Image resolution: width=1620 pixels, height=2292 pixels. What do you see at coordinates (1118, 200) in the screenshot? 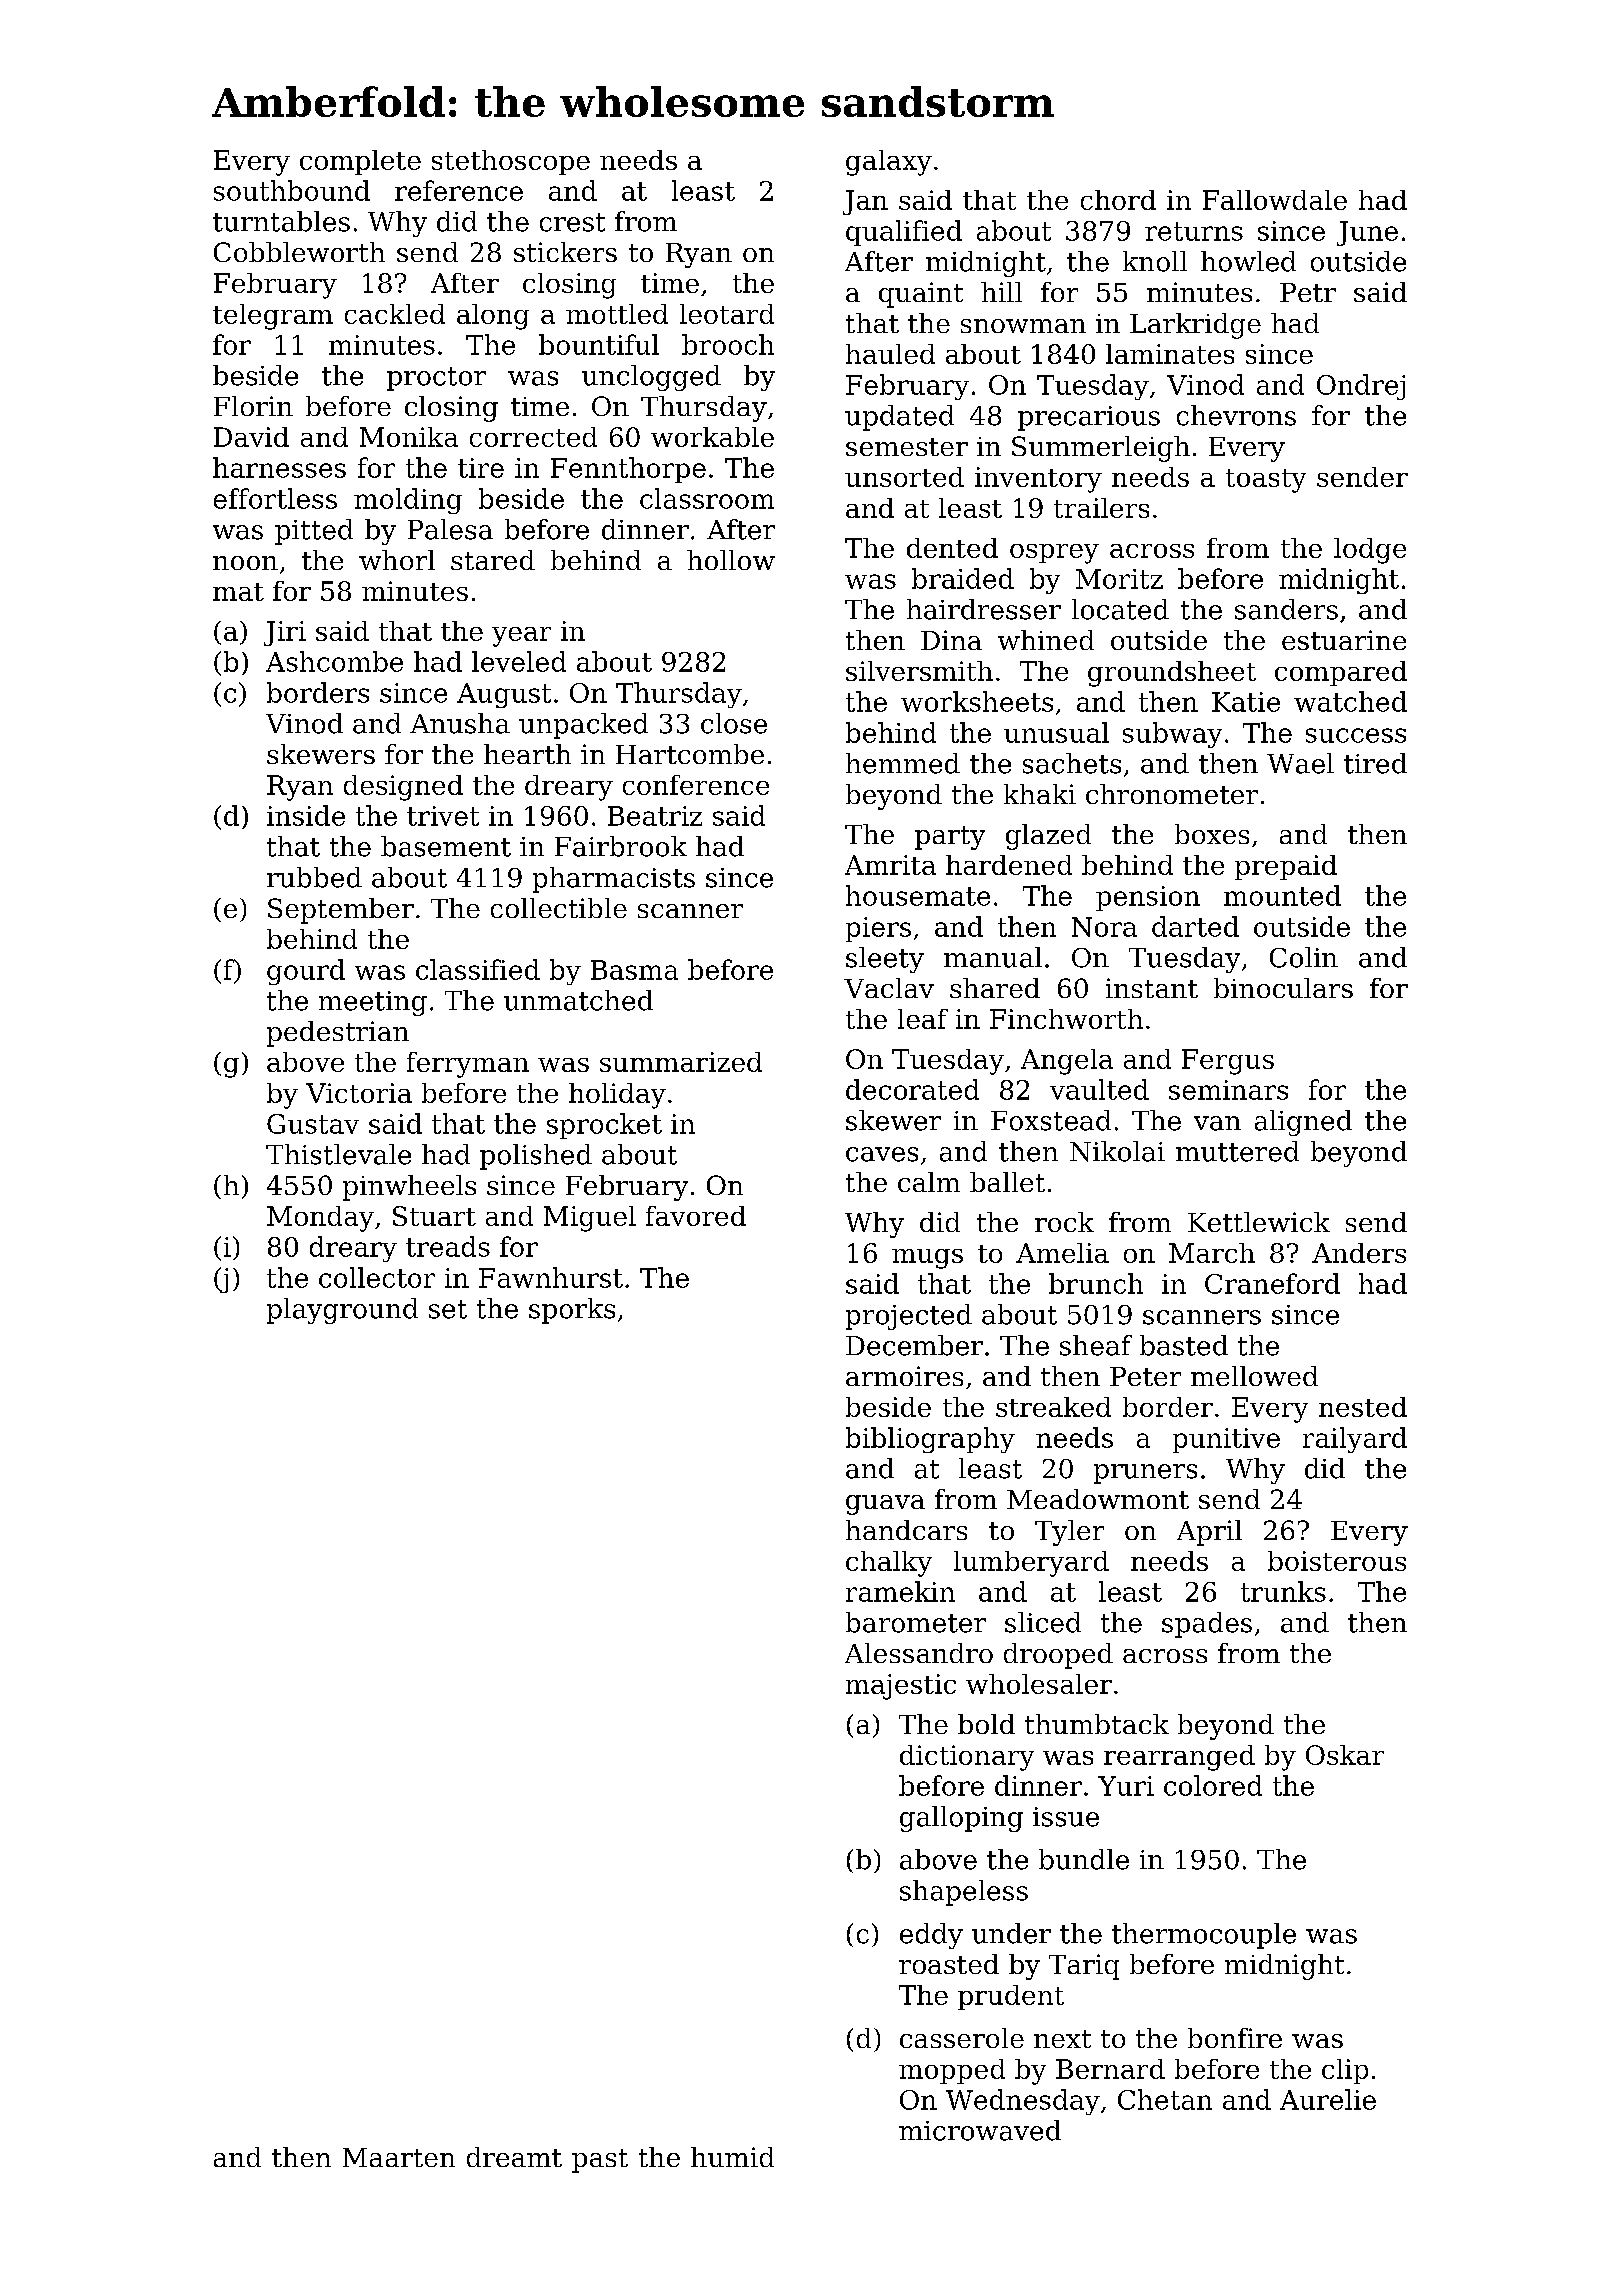
I see `chord` at bounding box center [1118, 200].
